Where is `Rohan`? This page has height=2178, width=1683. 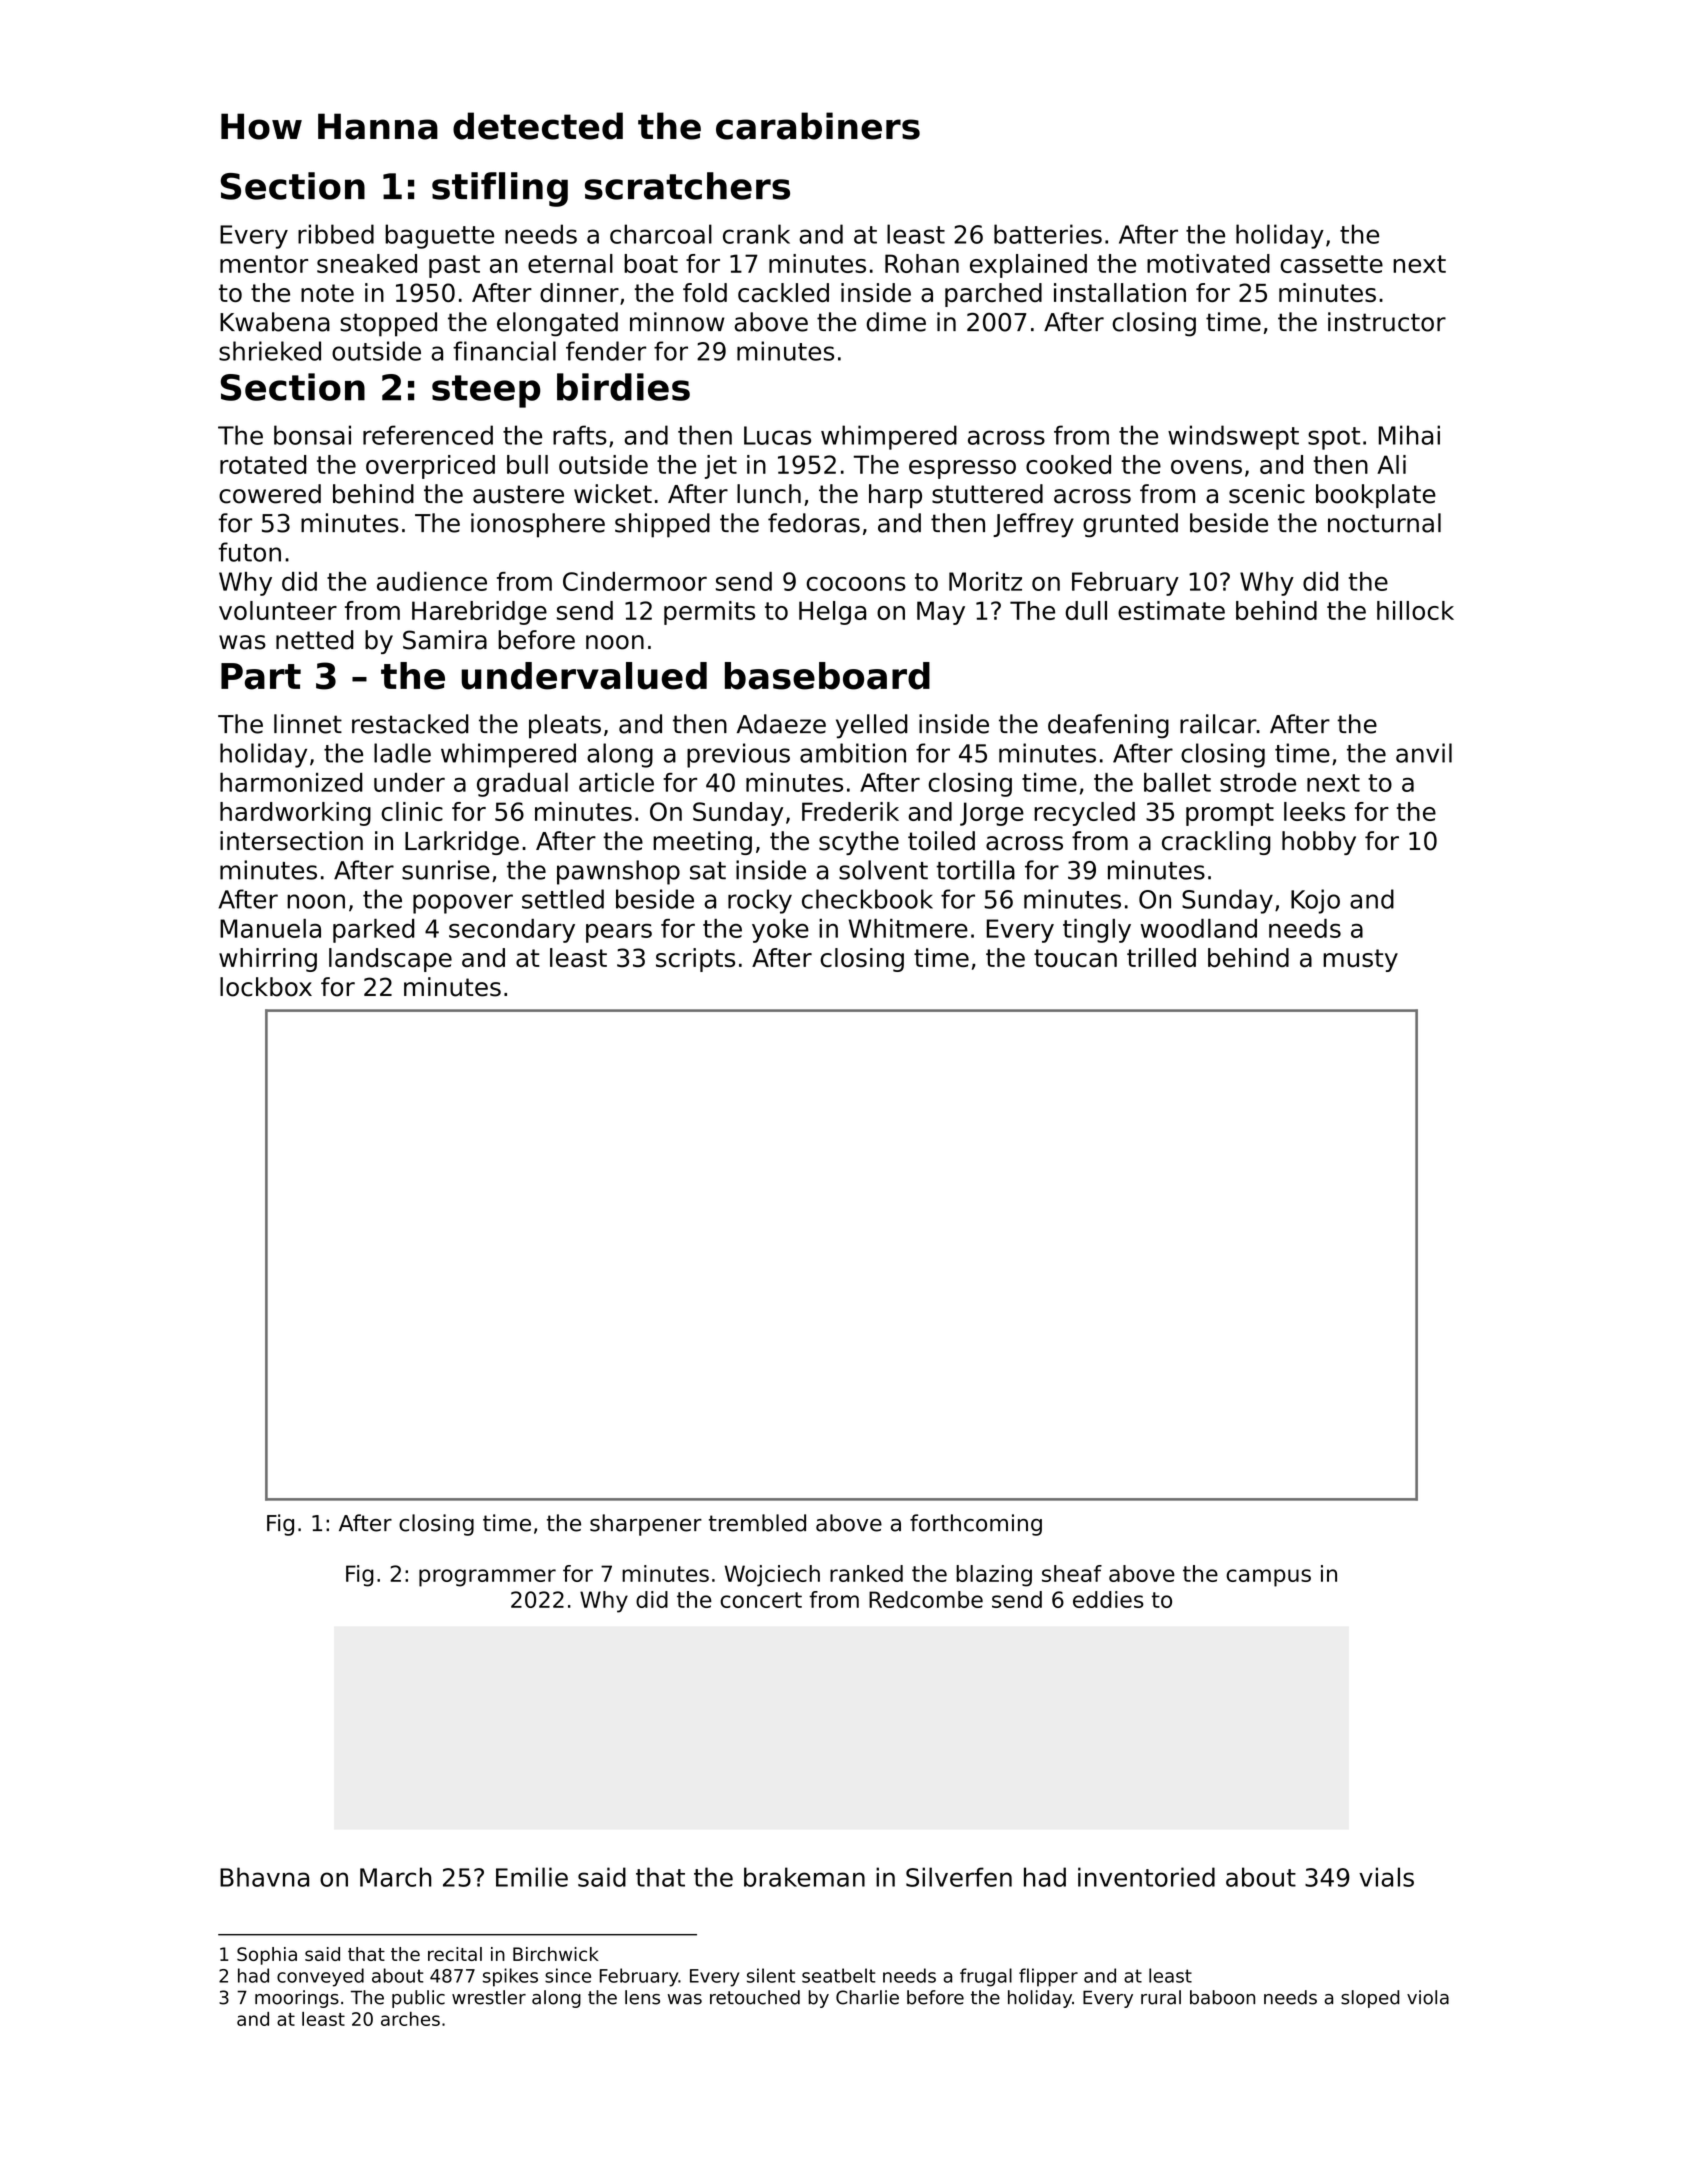 Rohan is located at coordinates (922, 263).
